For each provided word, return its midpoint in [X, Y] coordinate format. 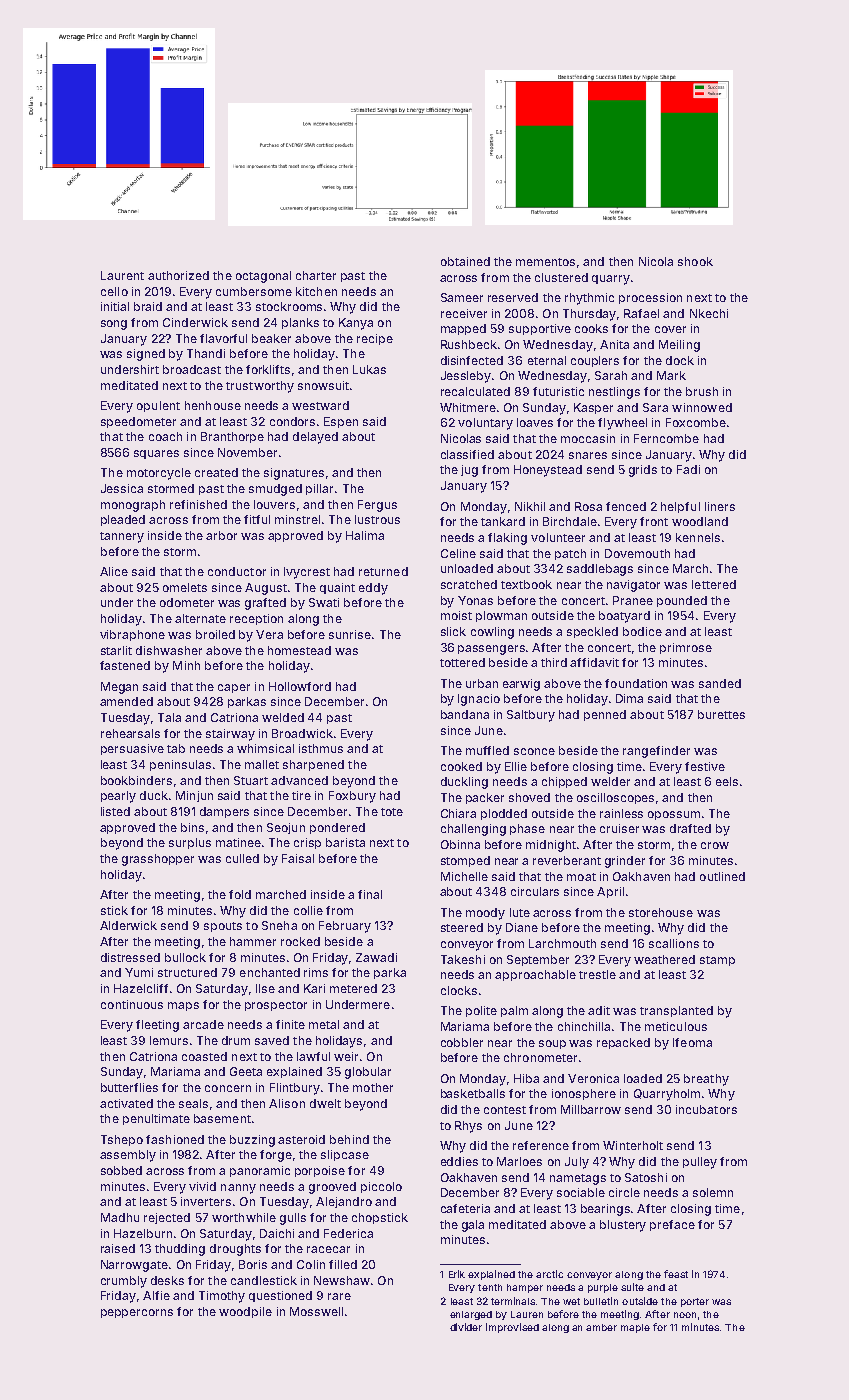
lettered [714, 584]
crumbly [124, 1282]
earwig [521, 685]
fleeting [157, 1026]
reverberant [567, 860]
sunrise [350, 634]
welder [610, 781]
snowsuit [323, 385]
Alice [114, 571]
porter [695, 1302]
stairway [230, 735]
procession [650, 298]
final [370, 894]
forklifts [268, 369]
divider [466, 1327]
